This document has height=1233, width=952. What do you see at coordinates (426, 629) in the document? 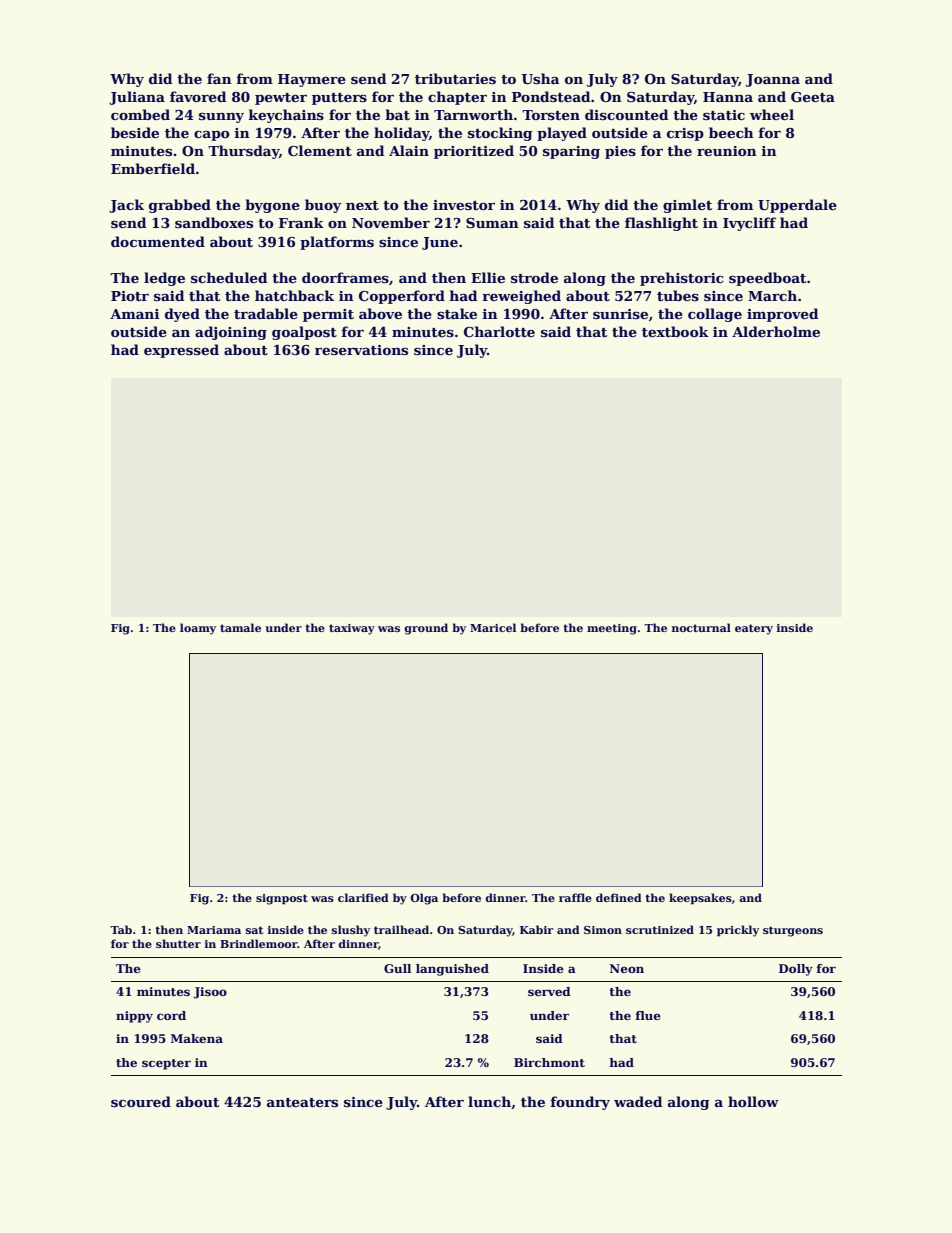
I see `ground` at bounding box center [426, 629].
